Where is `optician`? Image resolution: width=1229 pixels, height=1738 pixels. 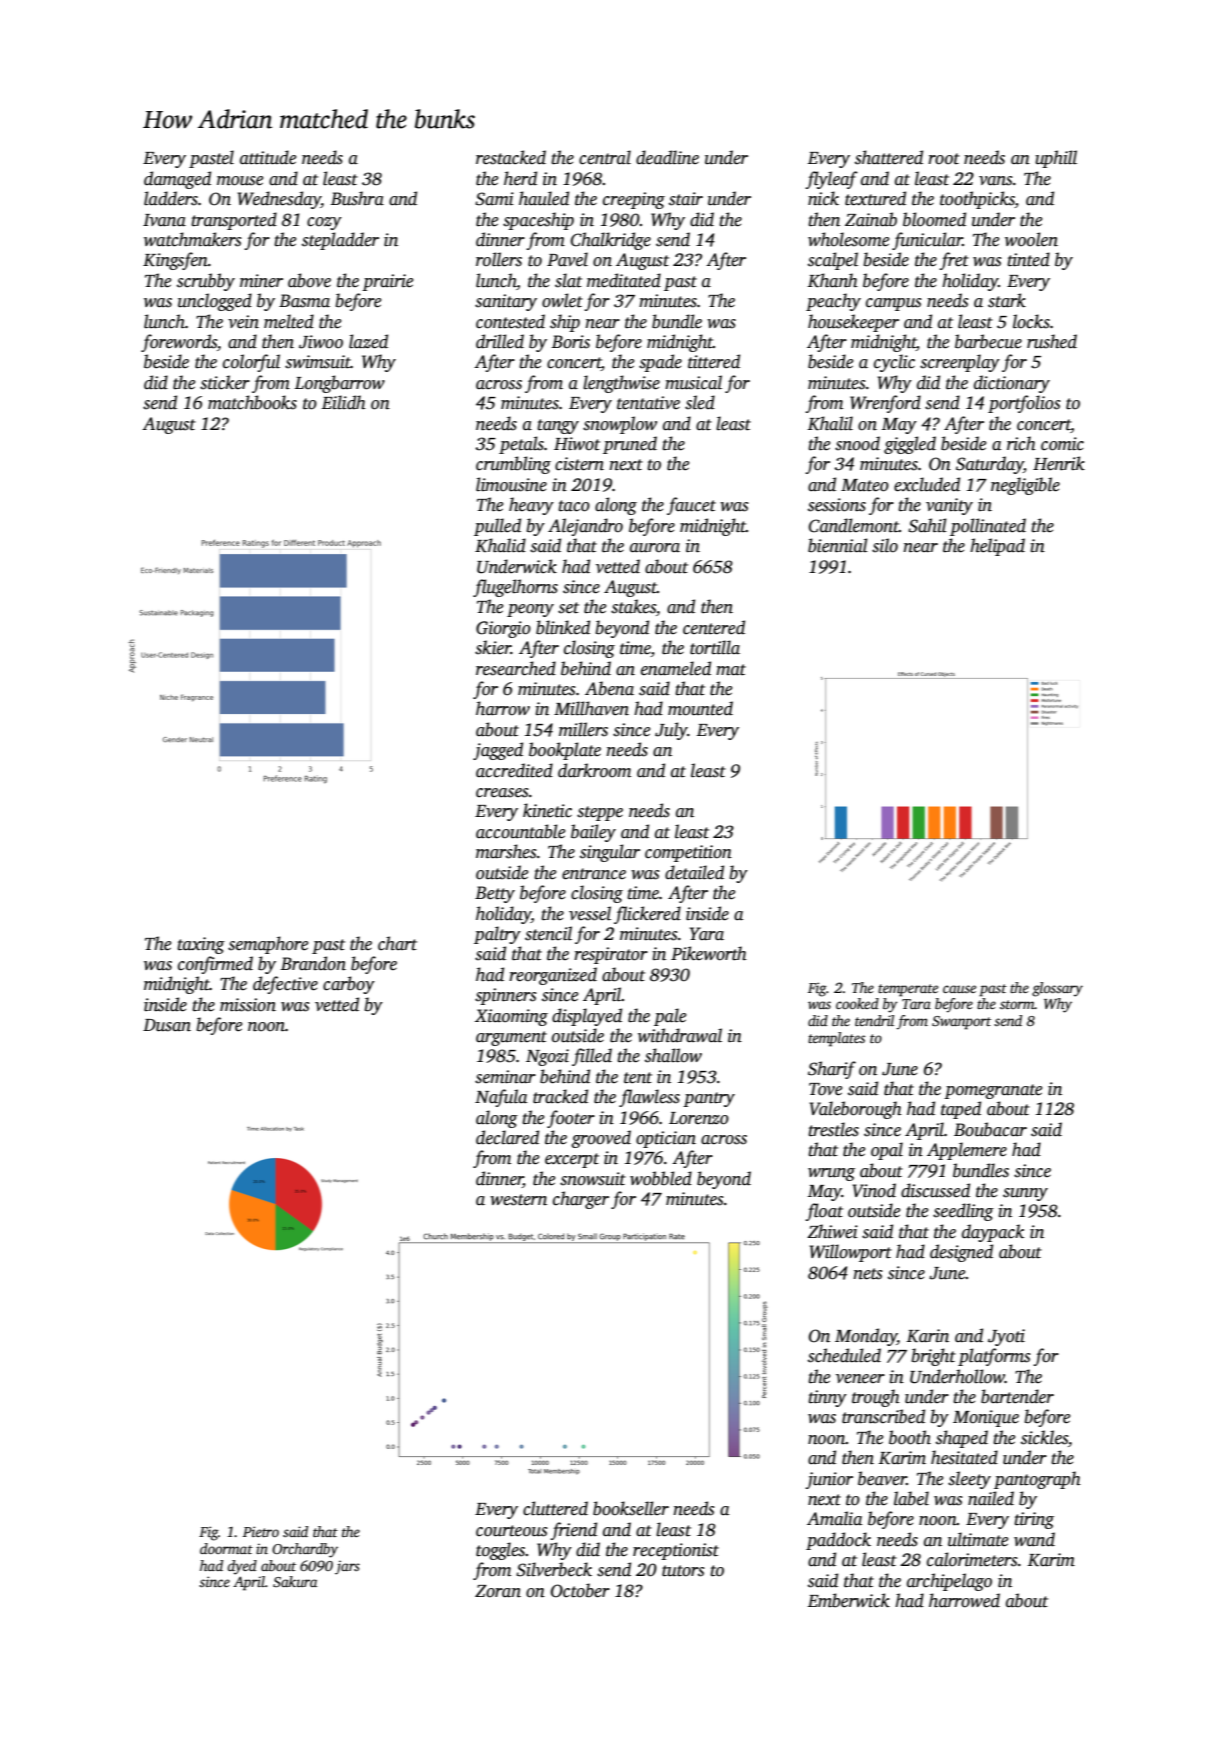 optician is located at coordinates (666, 1139).
